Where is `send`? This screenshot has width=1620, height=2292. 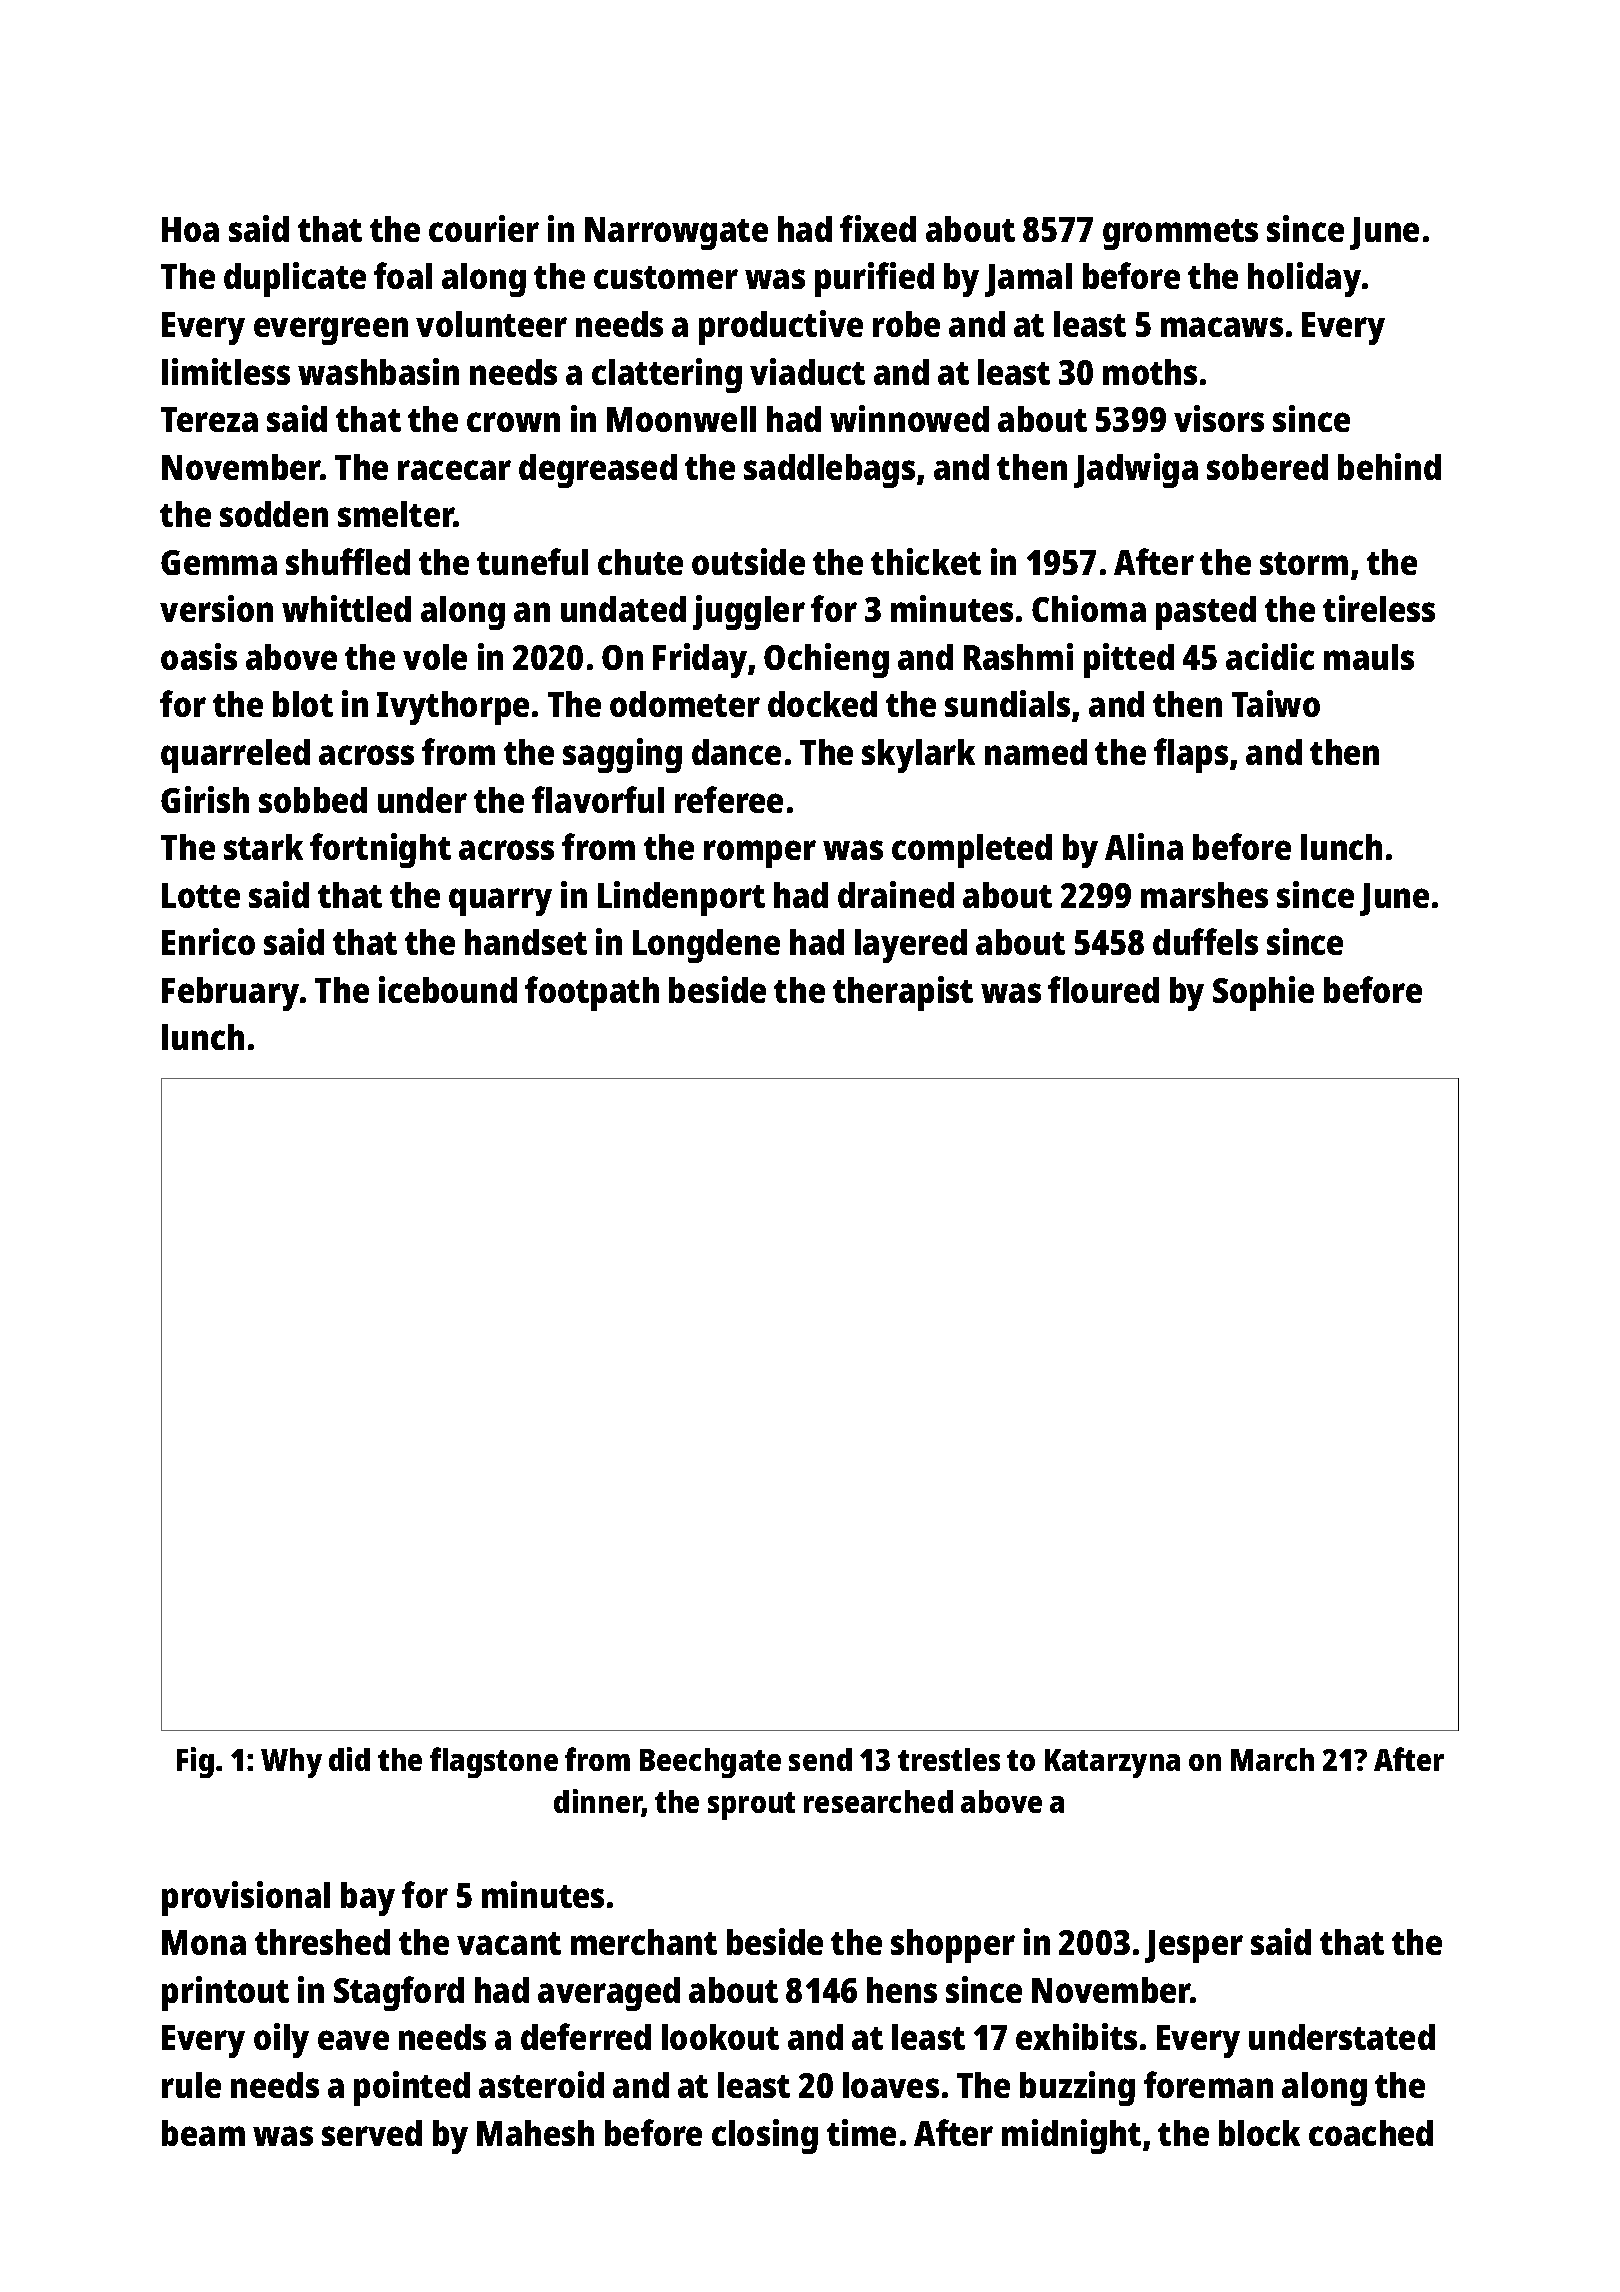 send is located at coordinates (820, 1759).
